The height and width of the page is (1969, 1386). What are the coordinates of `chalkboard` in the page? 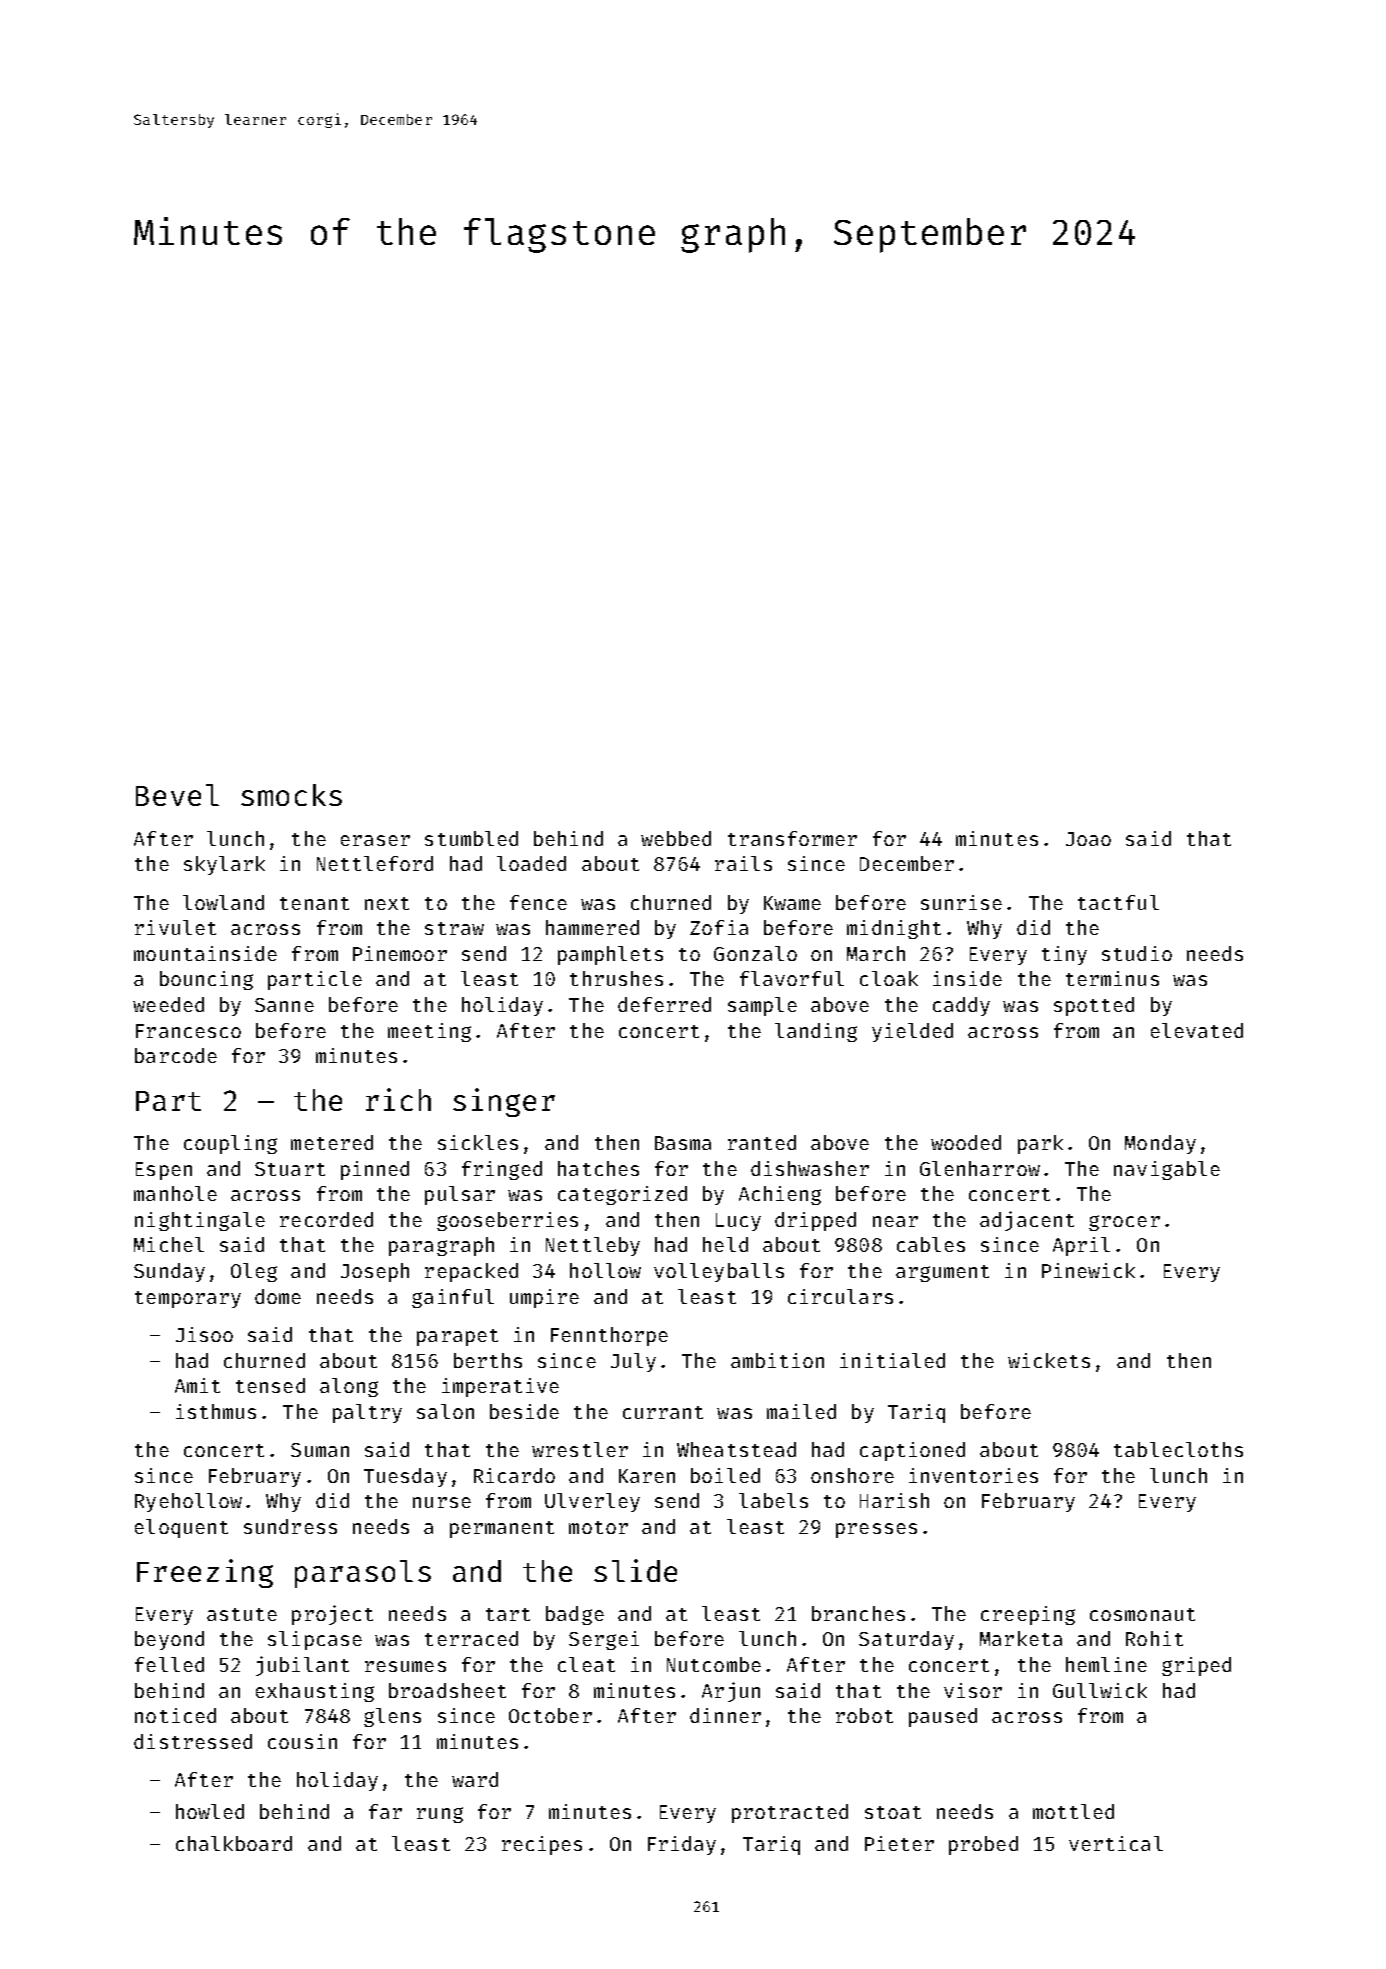 It's located at (234, 1843).
